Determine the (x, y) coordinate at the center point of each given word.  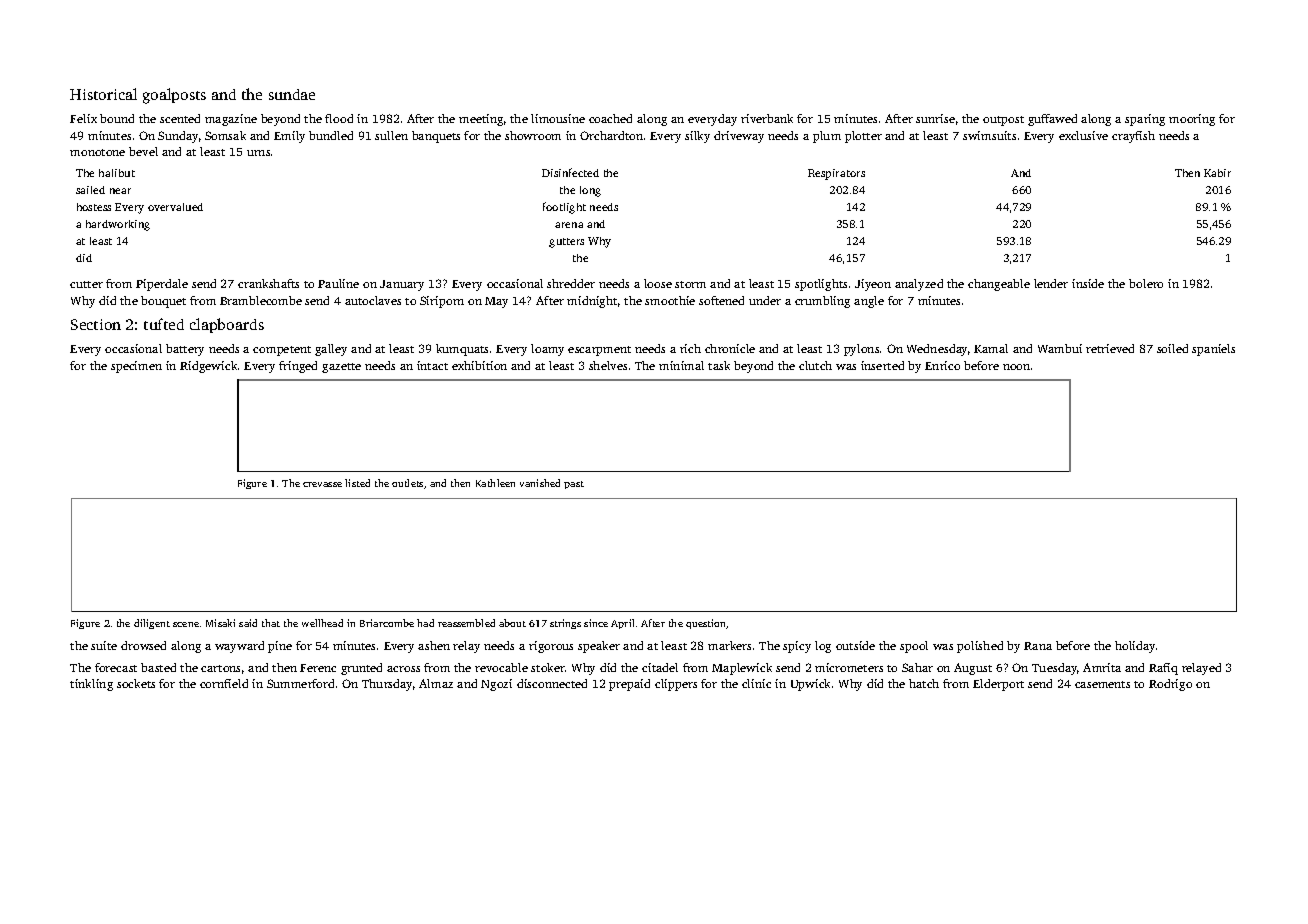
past (574, 485)
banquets (436, 137)
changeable (999, 285)
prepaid (629, 685)
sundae (292, 94)
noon (1016, 367)
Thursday (387, 685)
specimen (136, 367)
